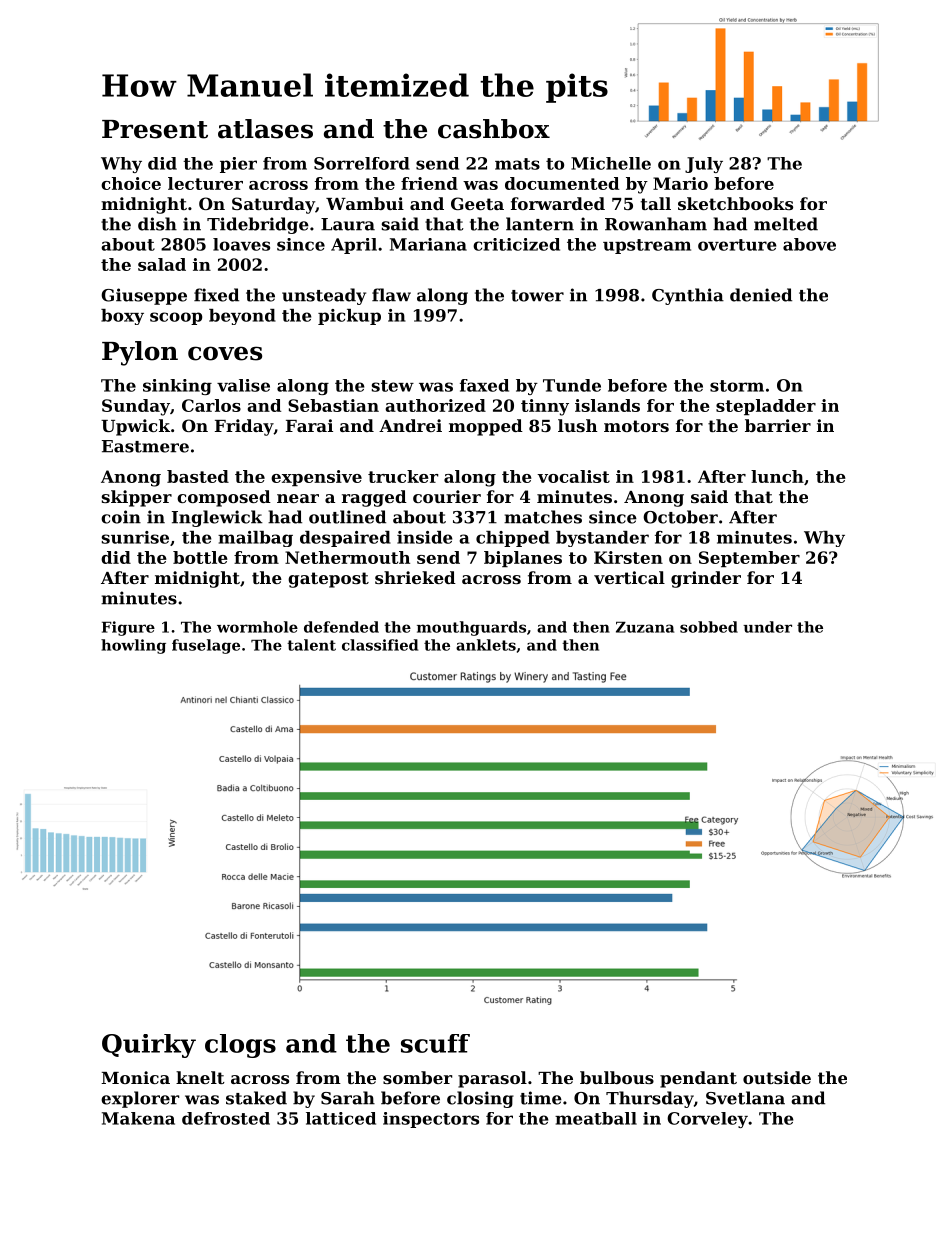  What do you see at coordinates (149, 1046) in the screenshot?
I see `Quirky` at bounding box center [149, 1046].
